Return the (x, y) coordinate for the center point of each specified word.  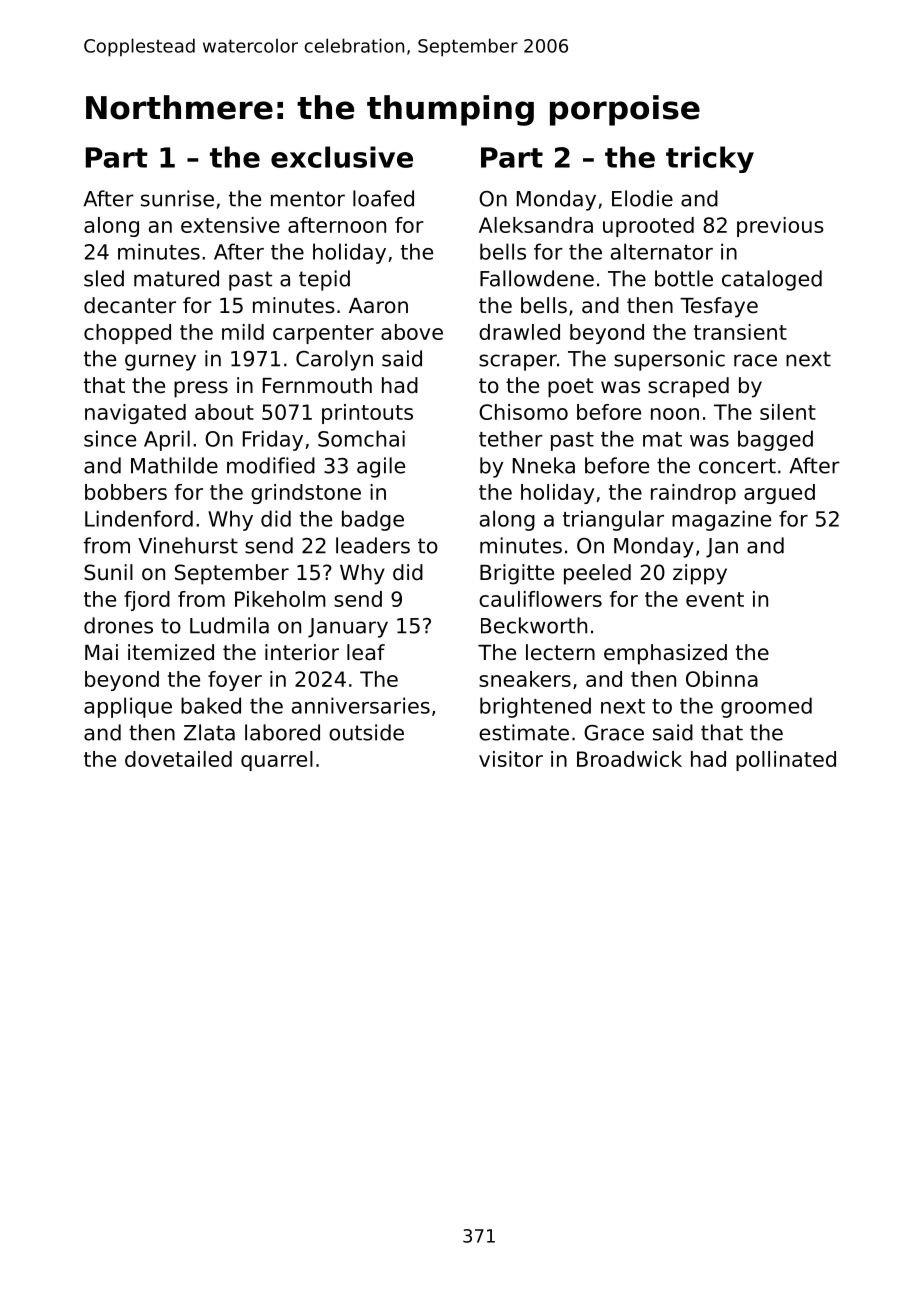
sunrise (177, 198)
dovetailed (178, 759)
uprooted (648, 227)
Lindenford (139, 518)
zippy (700, 574)
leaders (373, 545)
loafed (383, 198)
